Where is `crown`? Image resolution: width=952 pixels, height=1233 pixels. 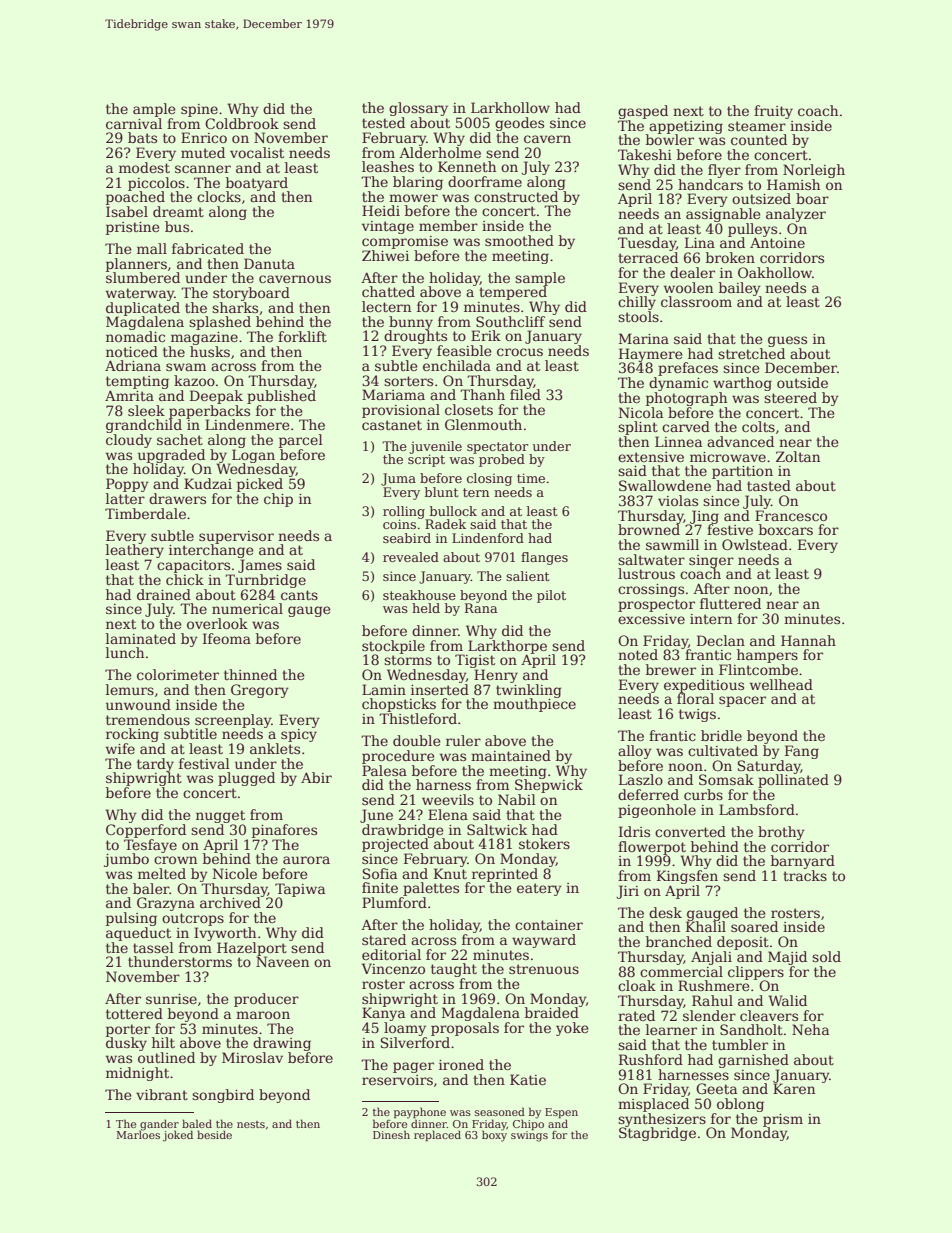 crown is located at coordinates (175, 860).
